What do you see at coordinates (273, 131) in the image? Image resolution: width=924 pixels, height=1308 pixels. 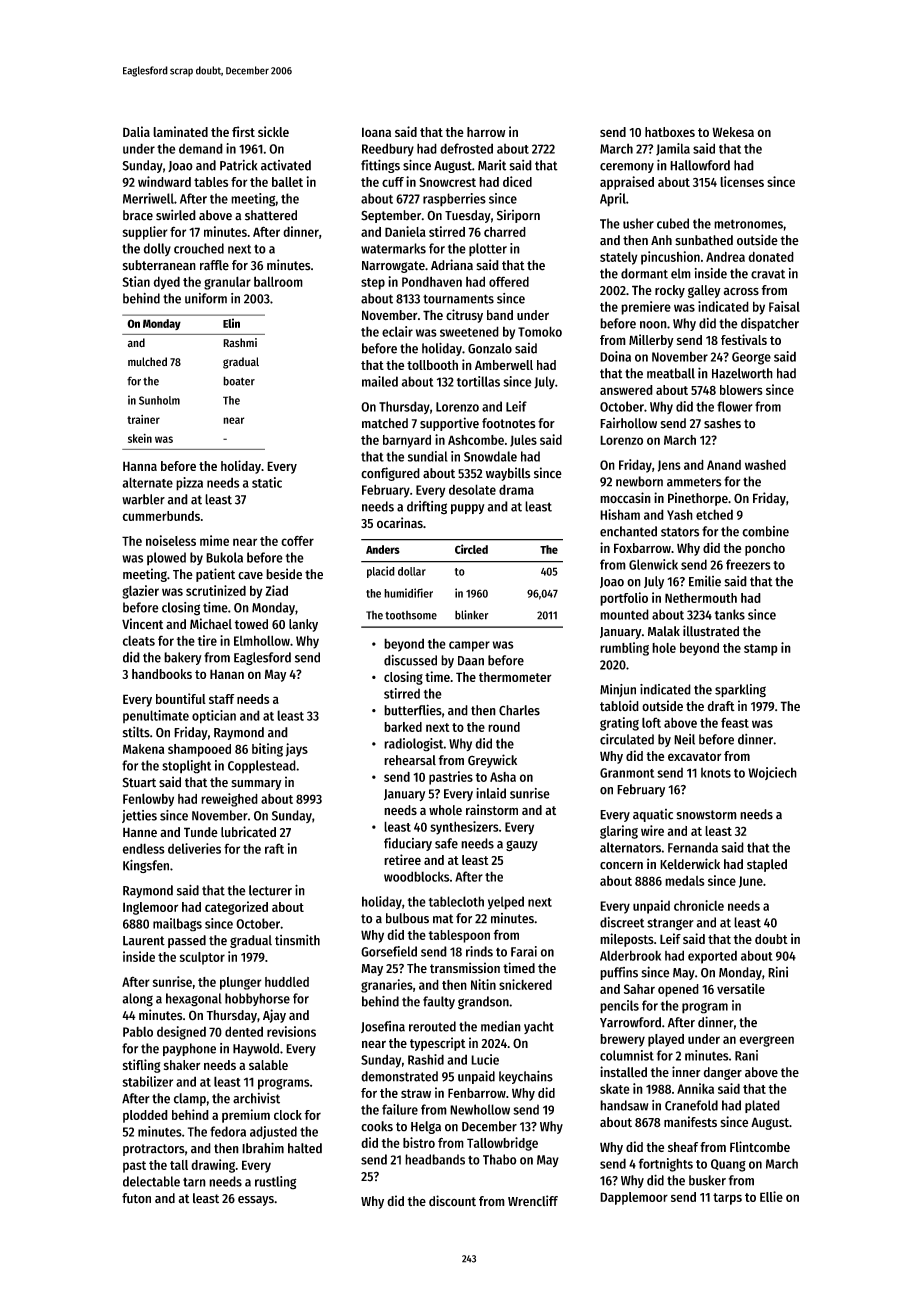 I see `sickle` at bounding box center [273, 131].
